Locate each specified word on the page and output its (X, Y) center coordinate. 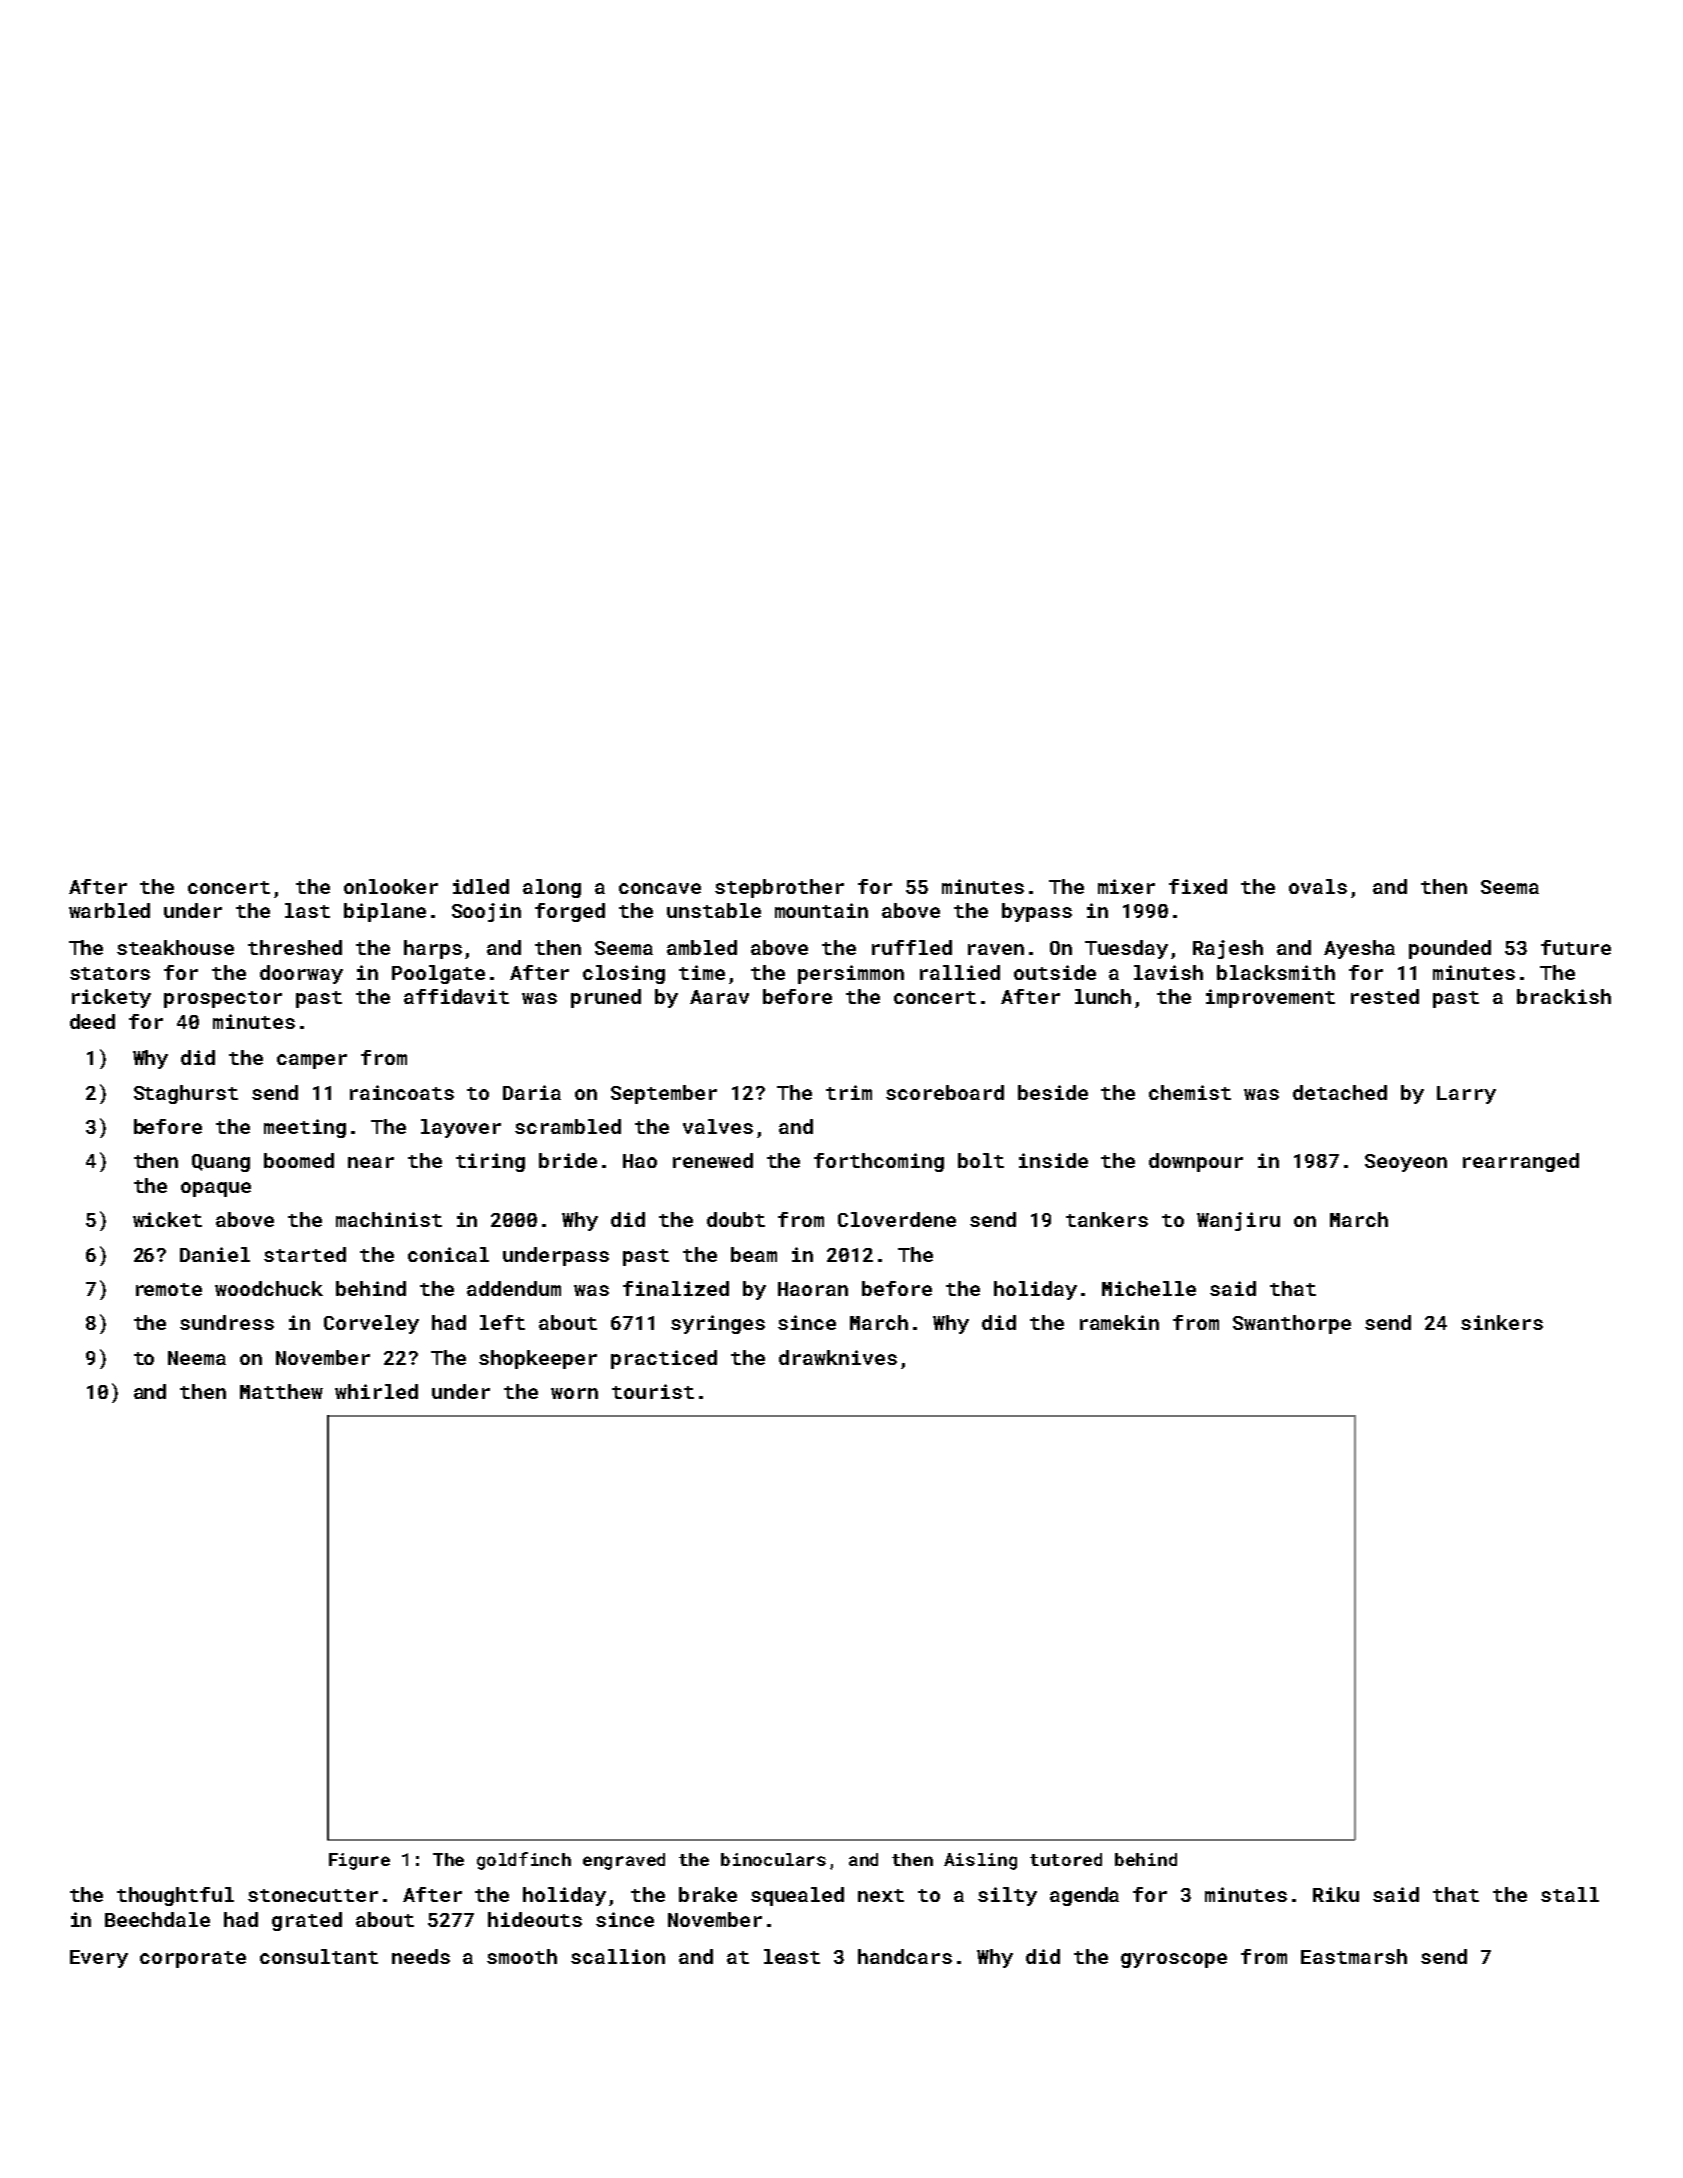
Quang (221, 1163)
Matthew (281, 1391)
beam (754, 1254)
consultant (319, 1956)
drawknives (838, 1357)
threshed (295, 947)
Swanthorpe (1292, 1324)
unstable (714, 910)
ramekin (1119, 1322)
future (1576, 947)
